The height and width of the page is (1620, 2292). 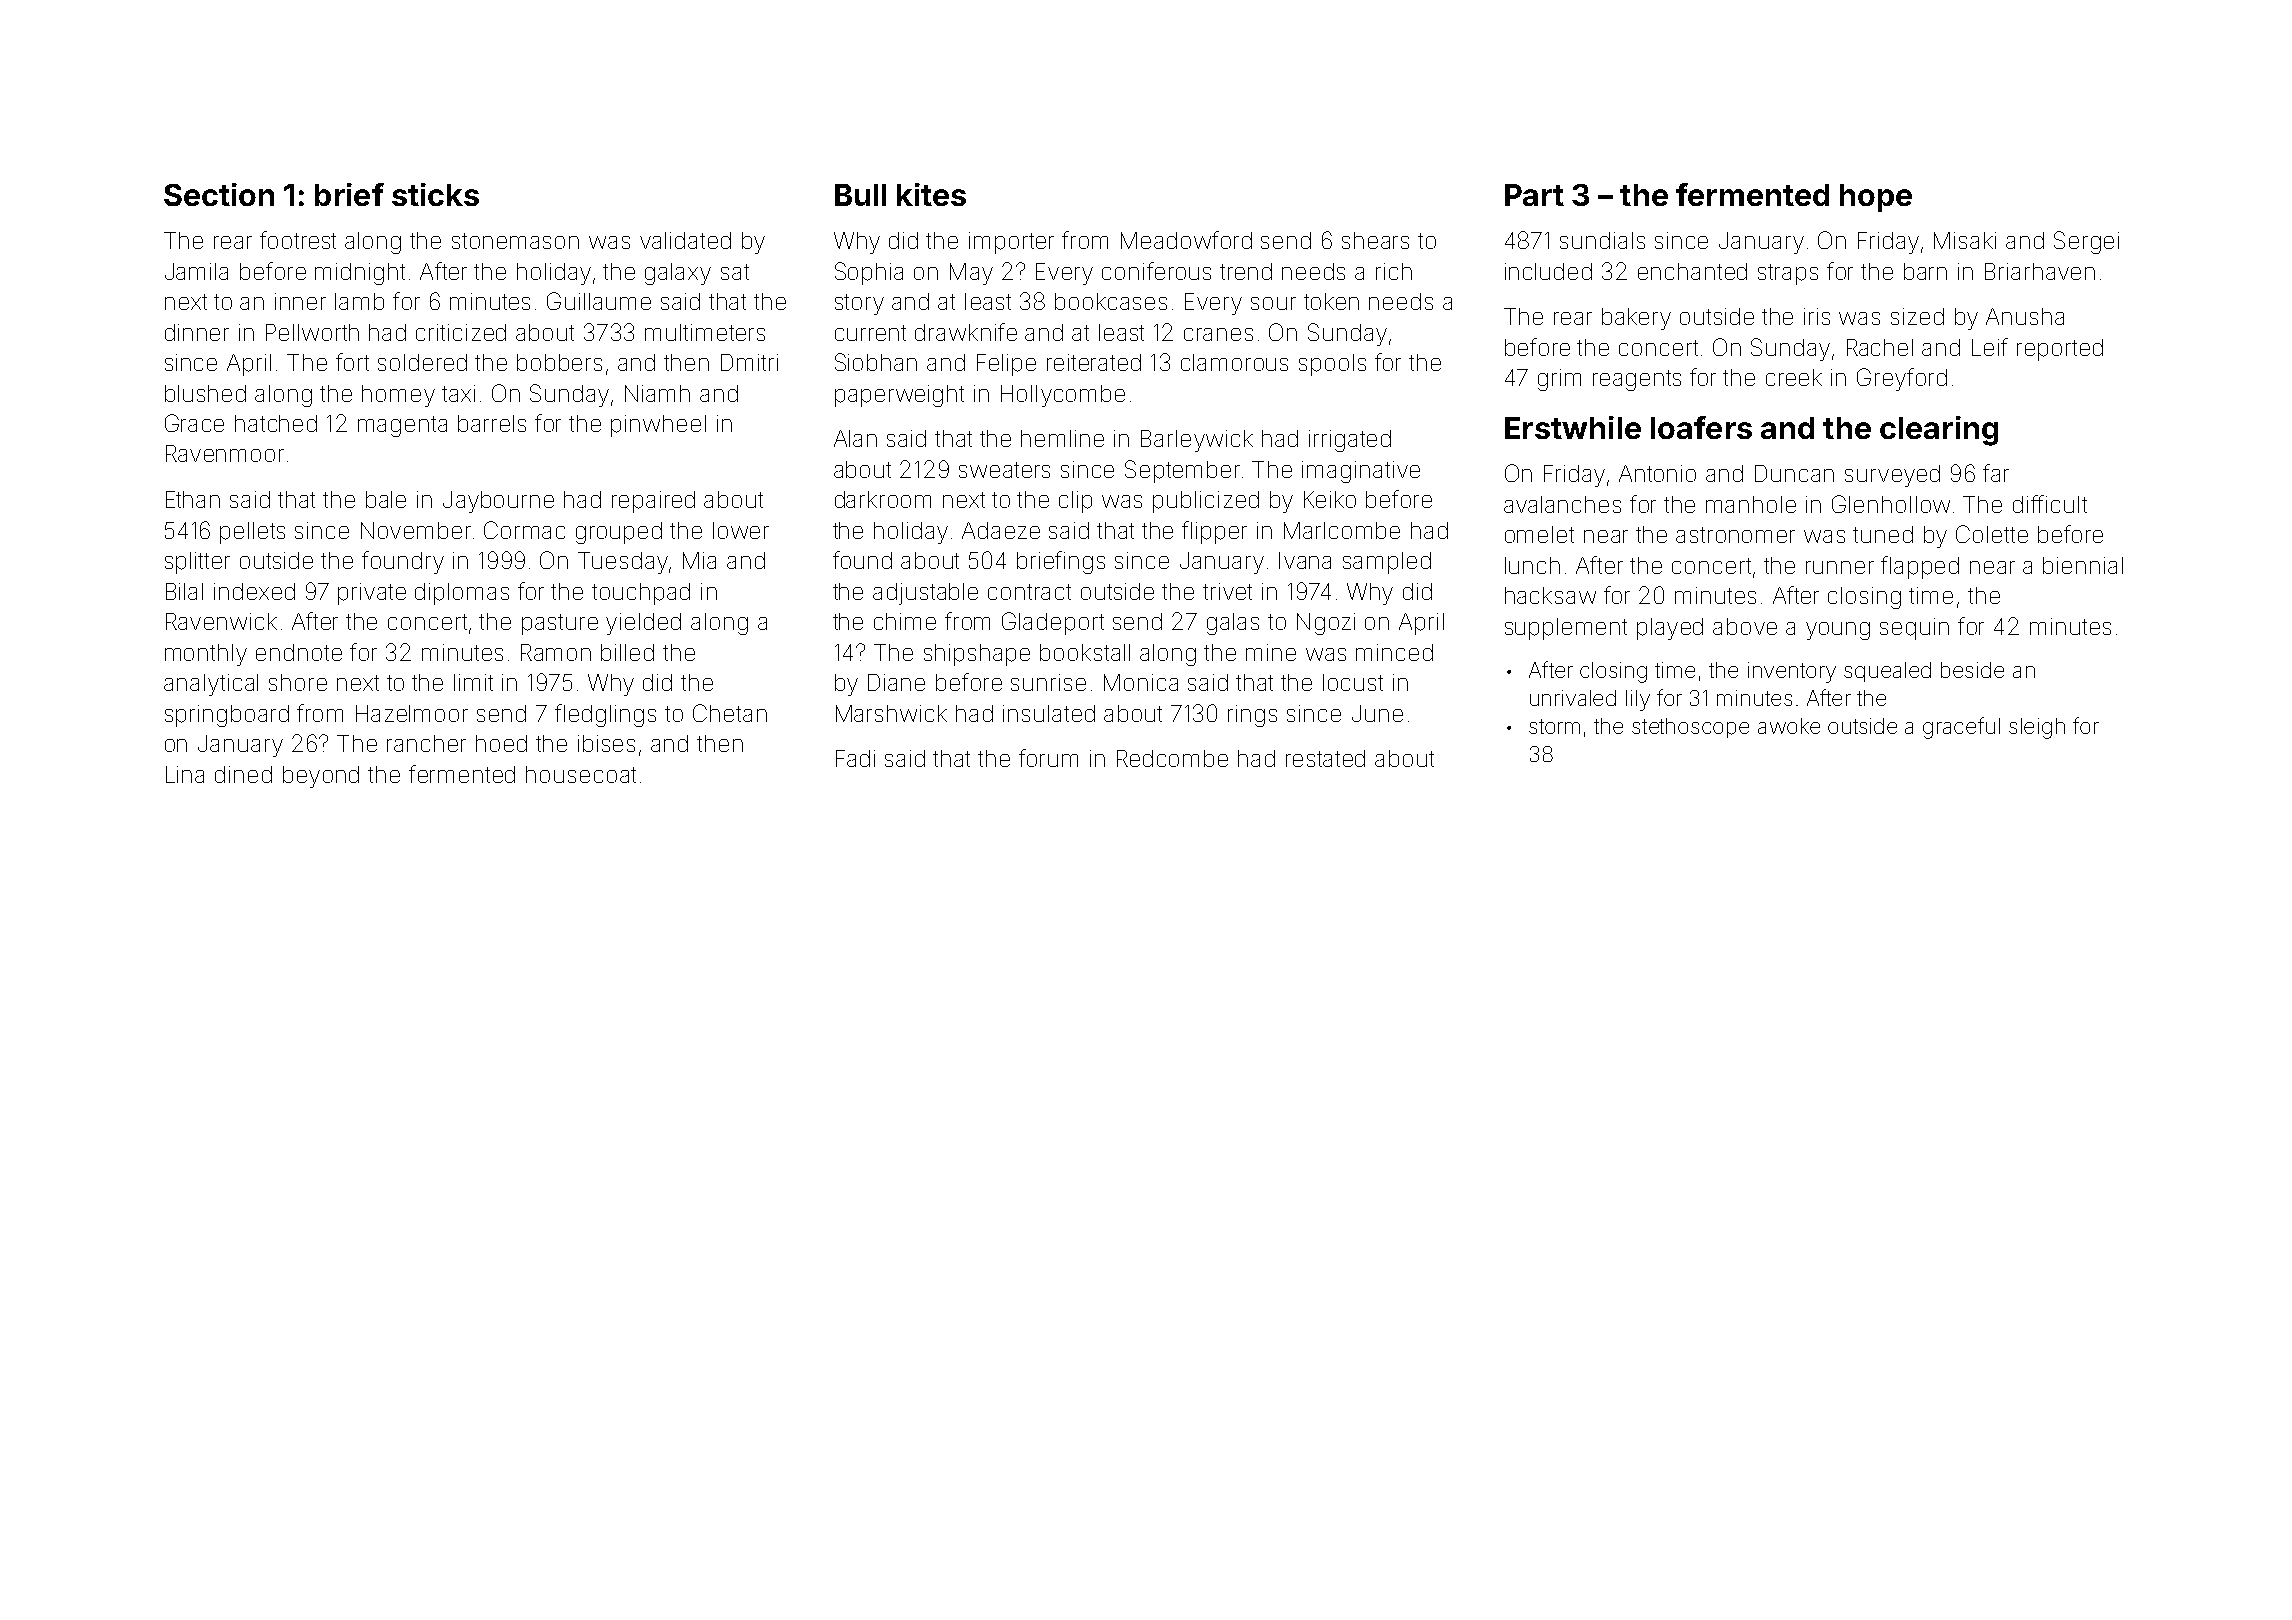 I want to click on bookcases, so click(x=1111, y=301).
